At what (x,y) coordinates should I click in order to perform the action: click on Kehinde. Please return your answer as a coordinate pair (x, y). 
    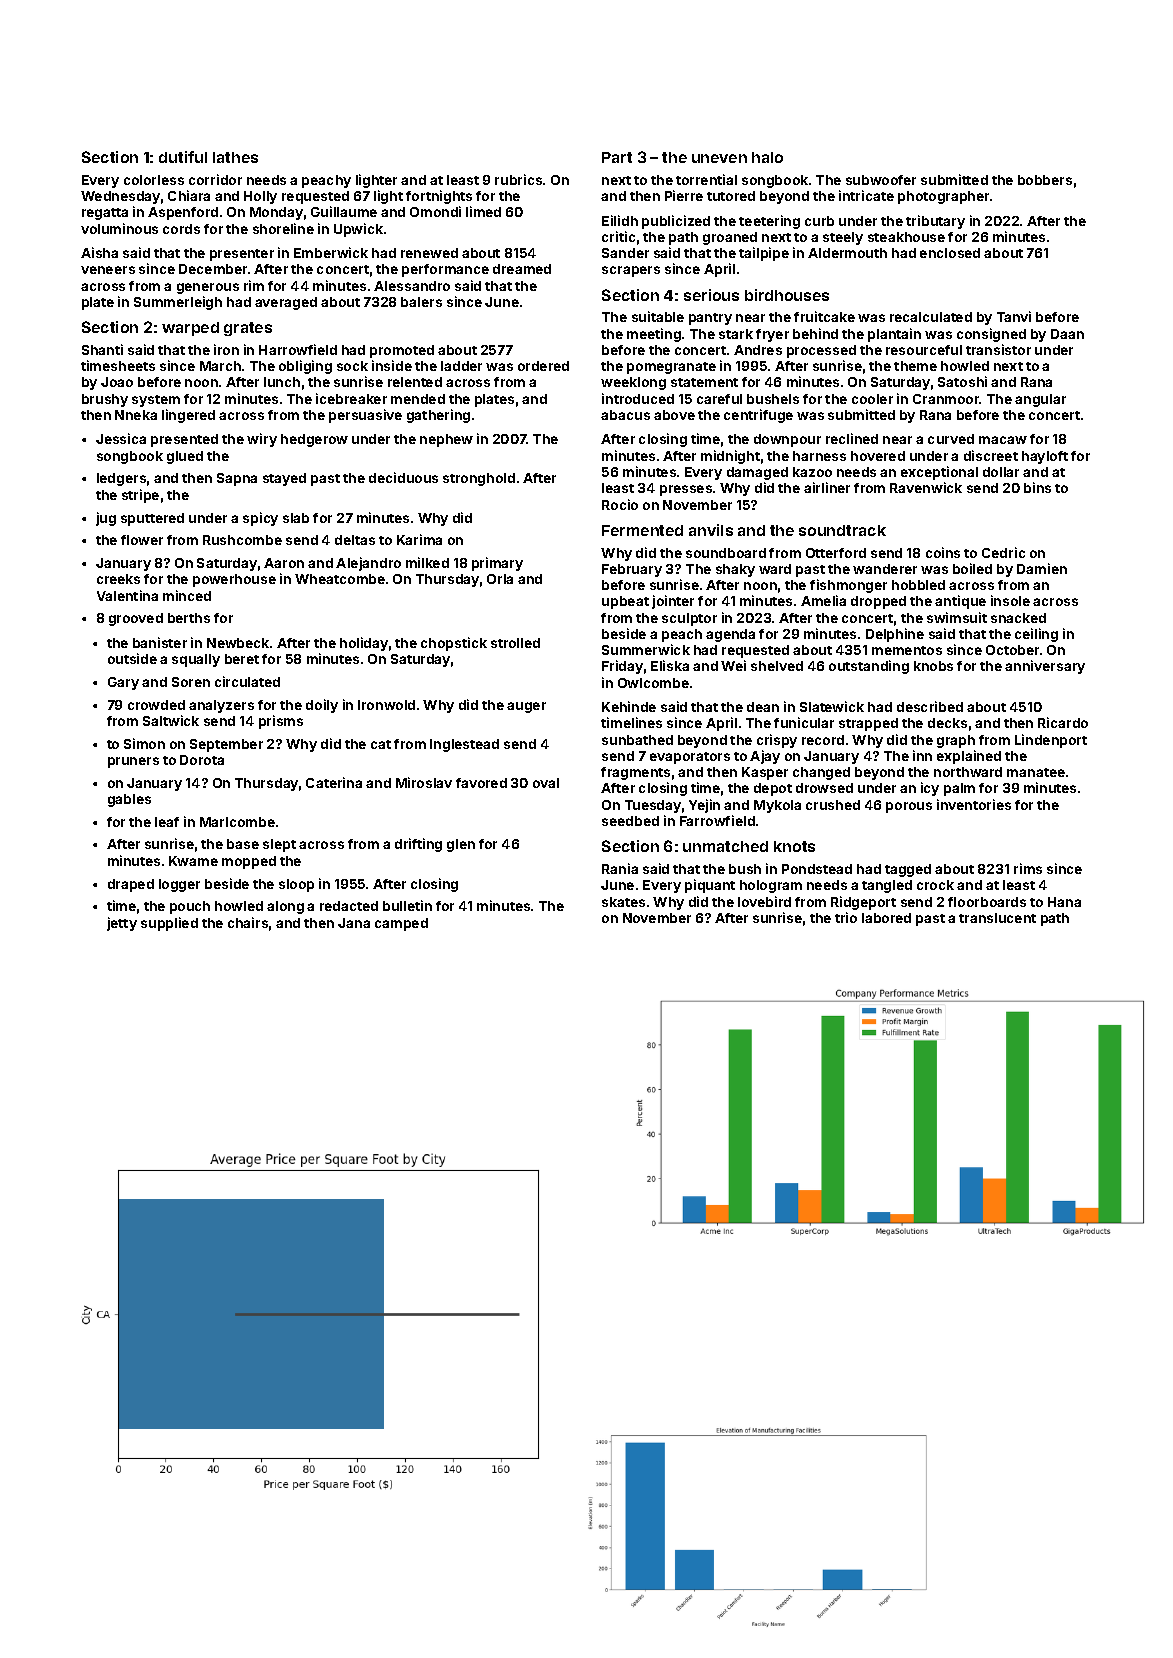
    Looking at the image, I should click on (629, 706).
